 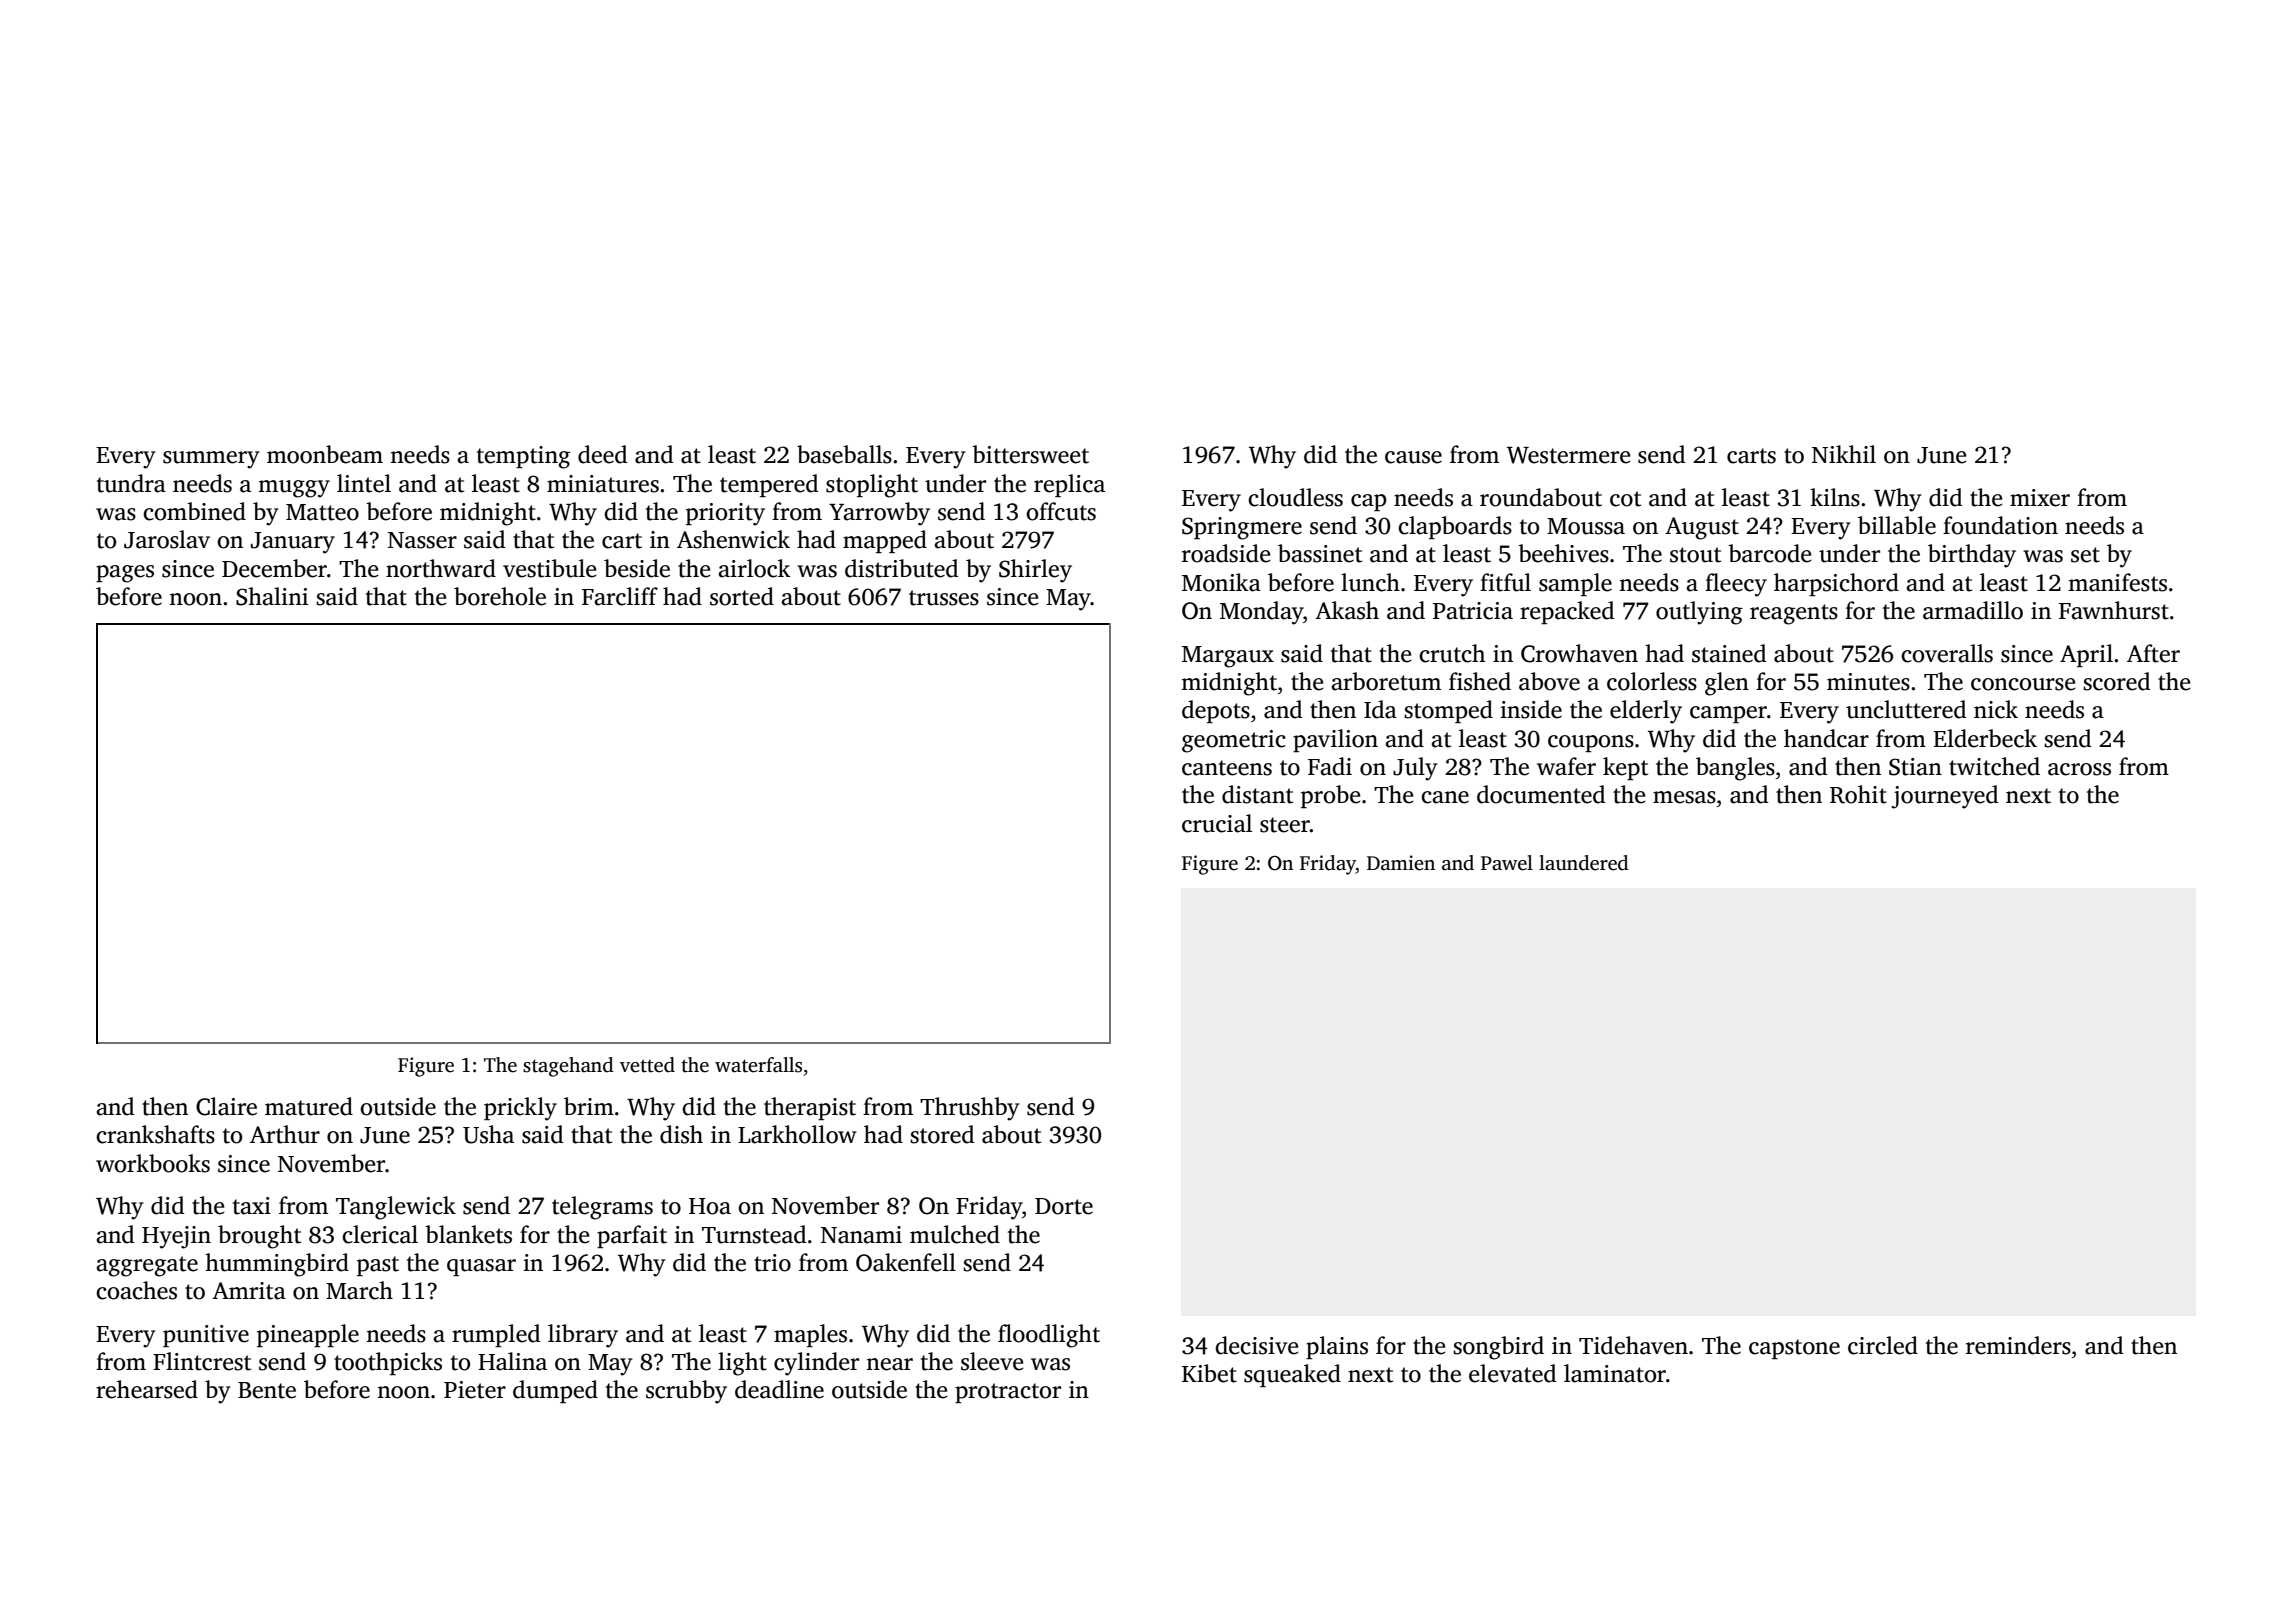 I want to click on combined, so click(x=194, y=511).
